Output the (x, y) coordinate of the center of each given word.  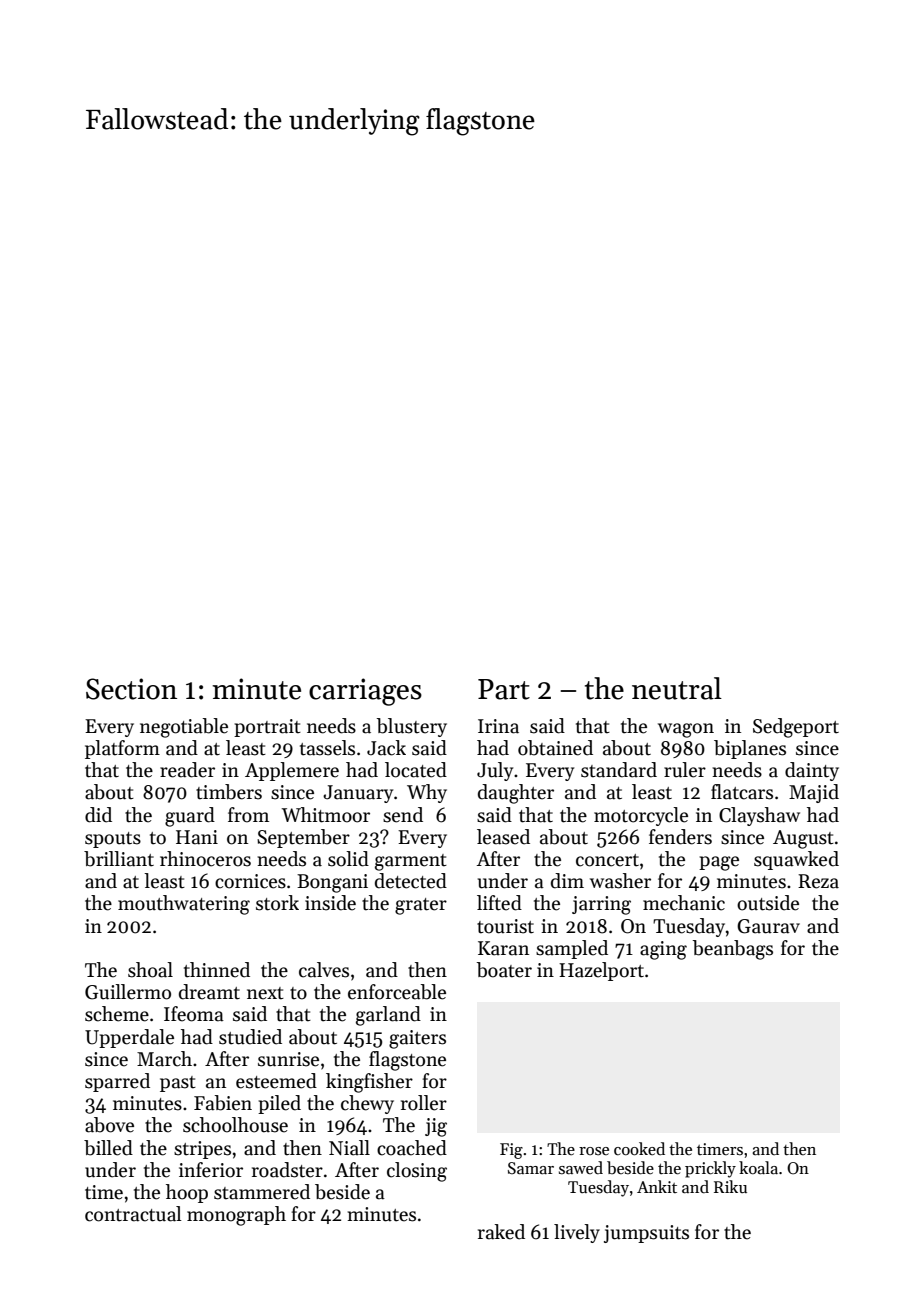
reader (187, 770)
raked (501, 1232)
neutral (677, 688)
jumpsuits (646, 1234)
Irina (498, 726)
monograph (236, 1216)
